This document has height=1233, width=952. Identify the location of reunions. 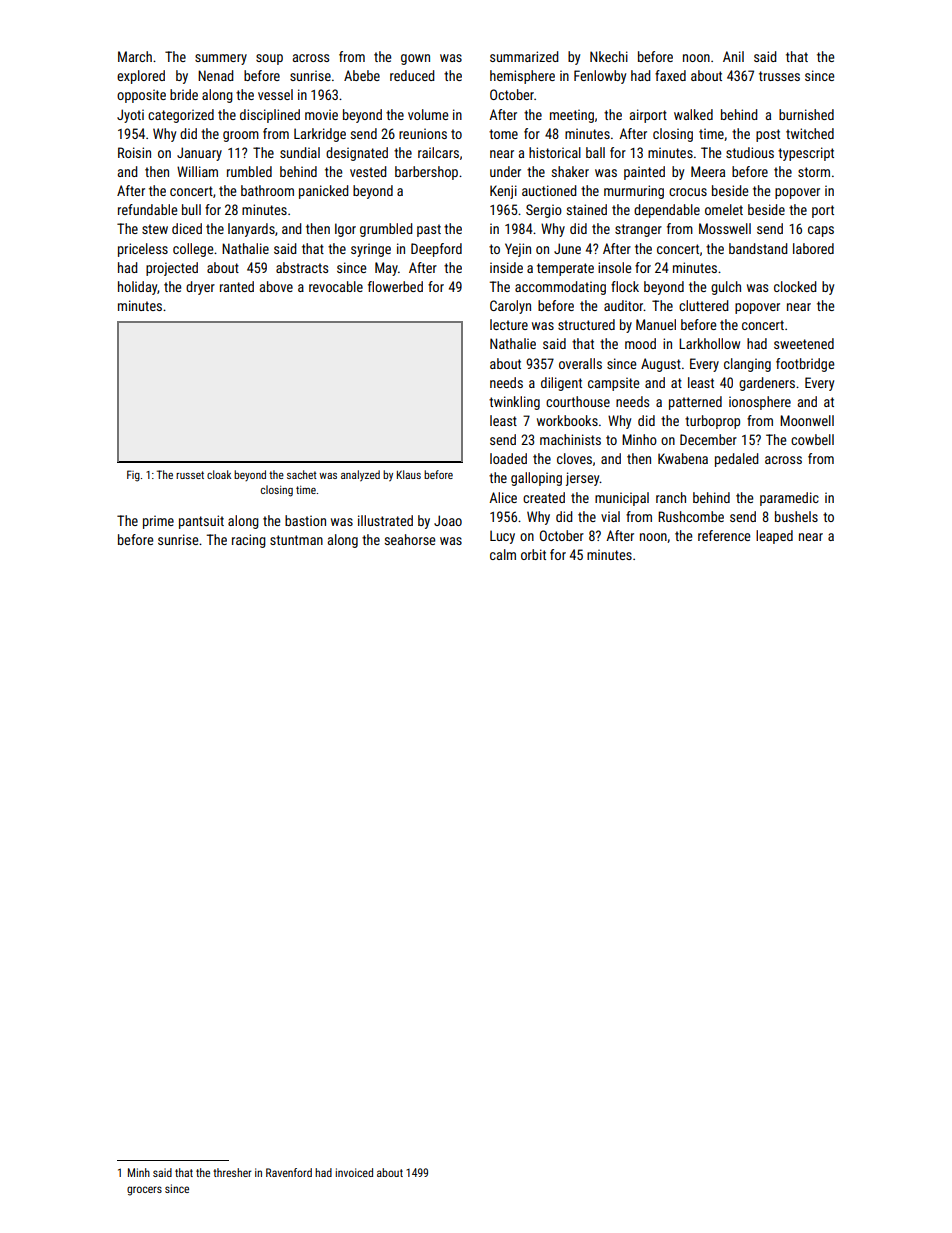
(423, 133).
